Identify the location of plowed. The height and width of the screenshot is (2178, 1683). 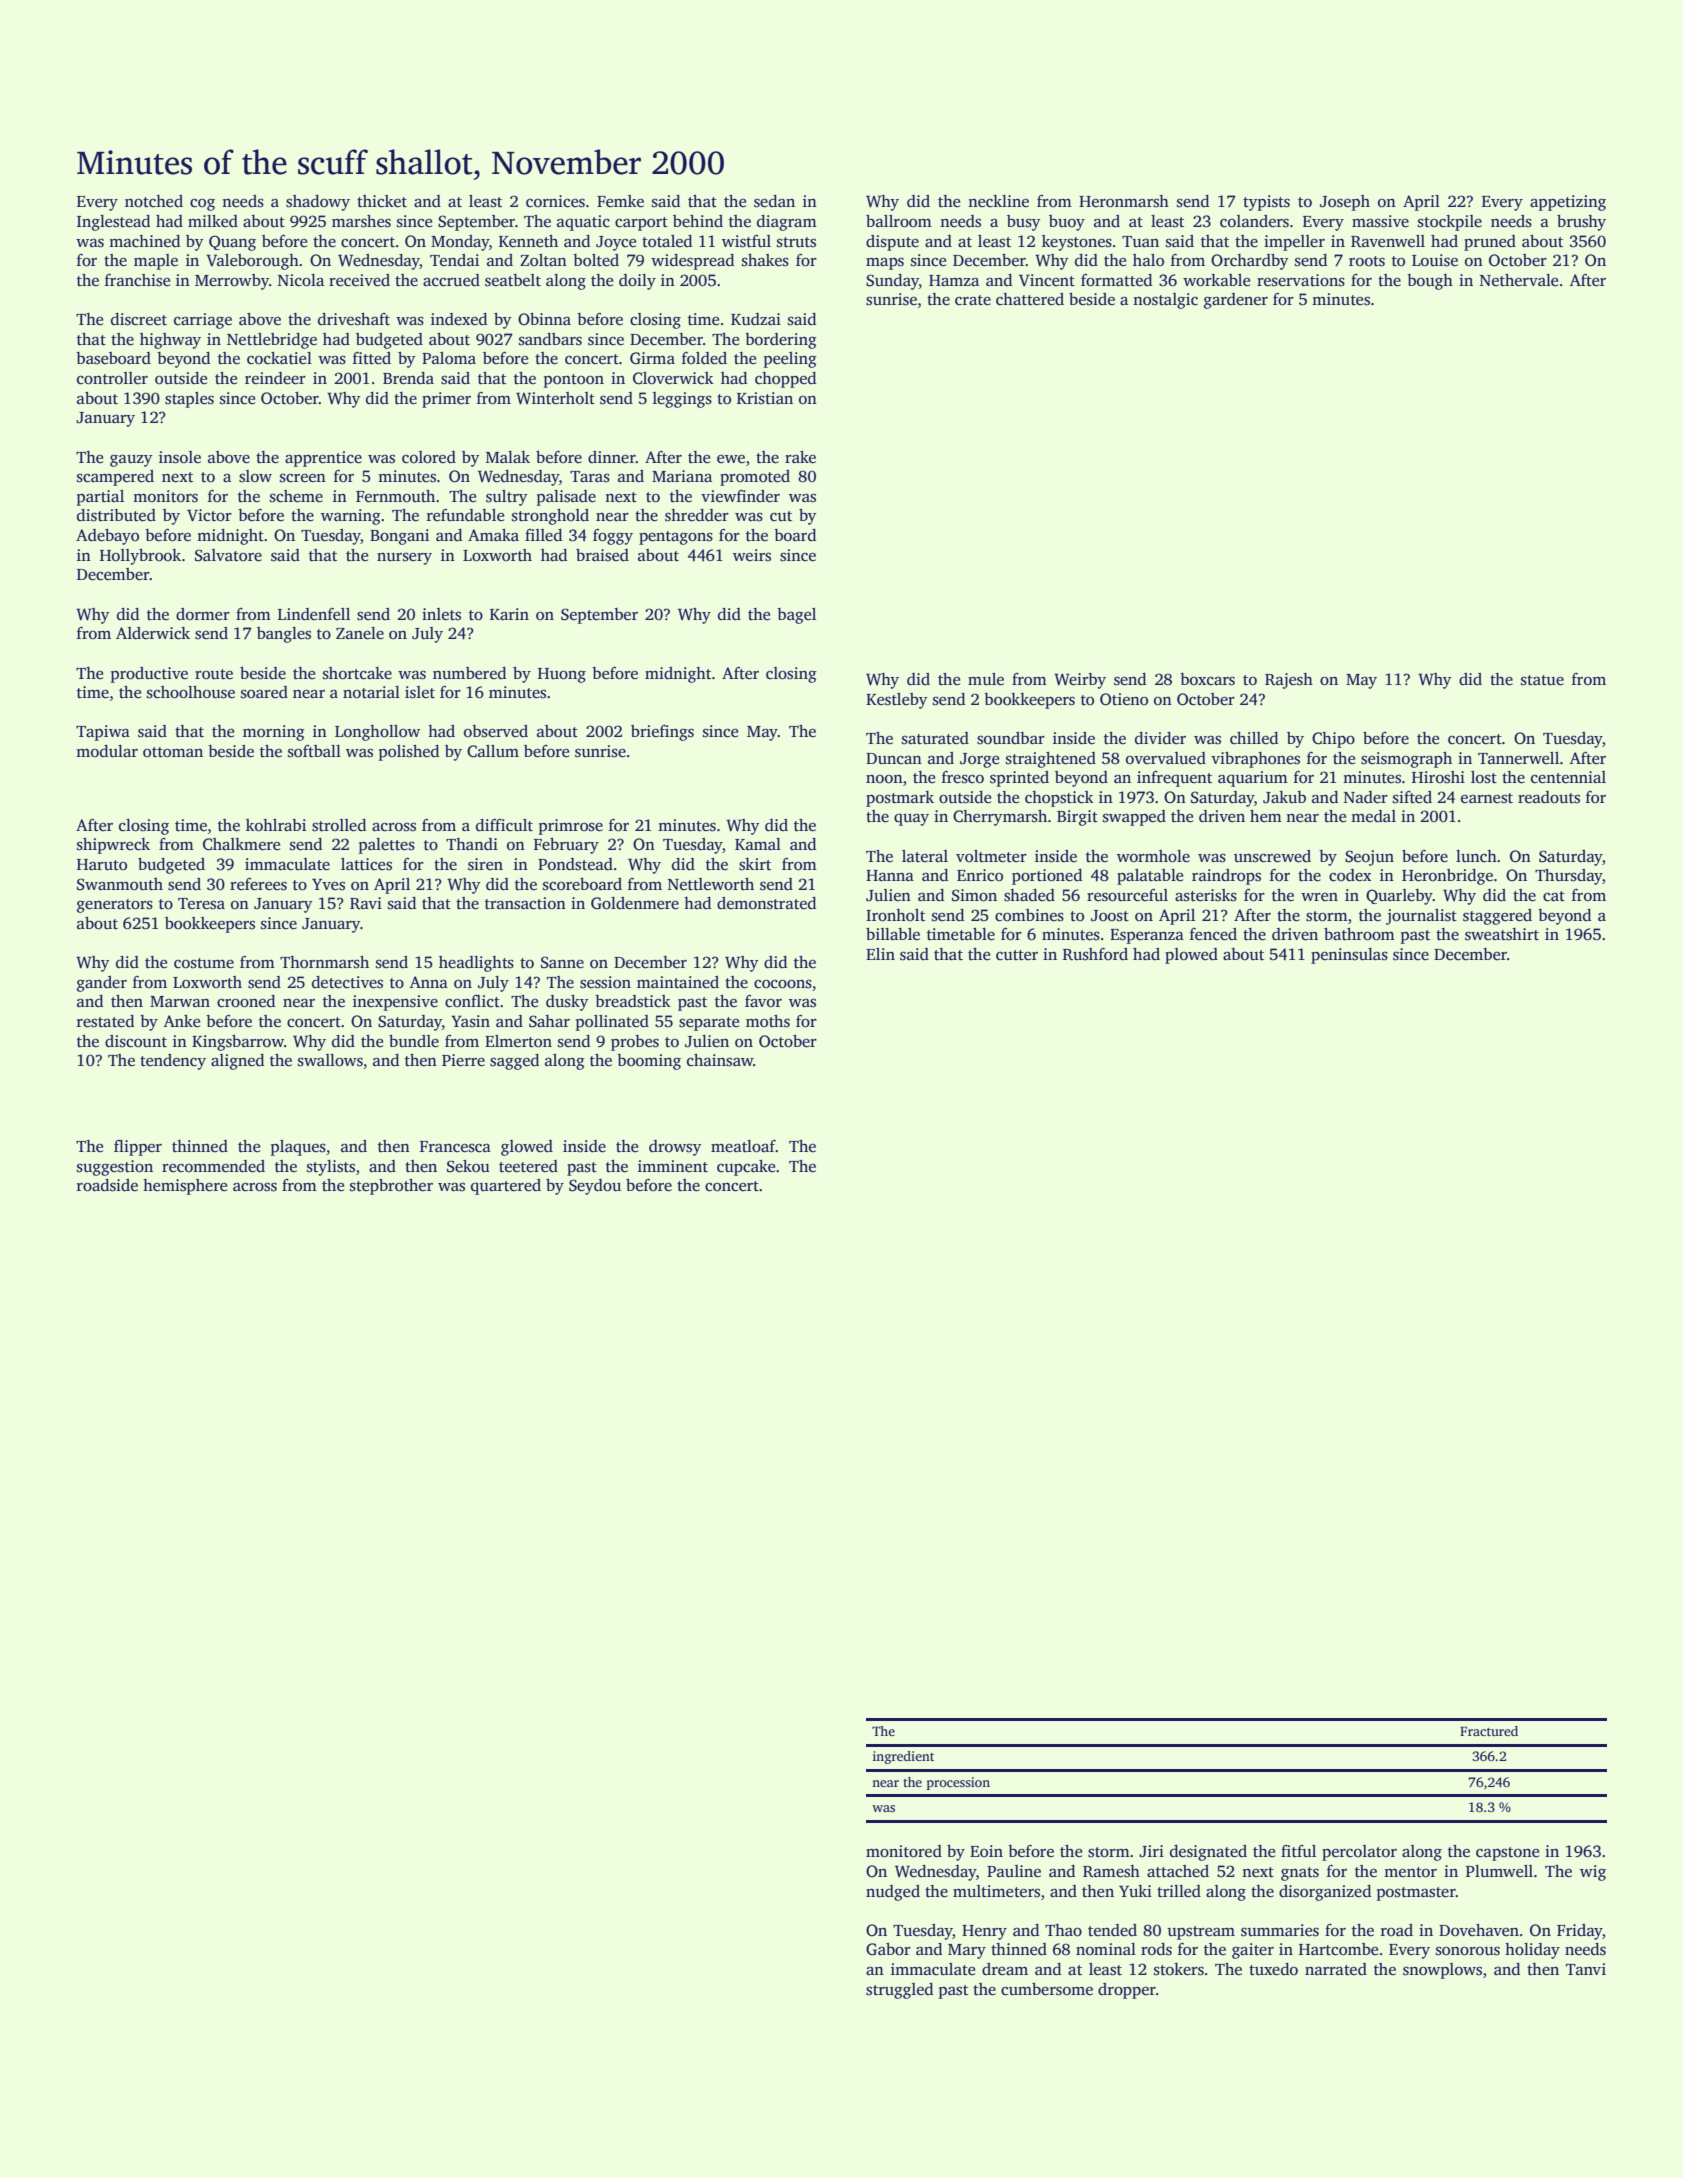
(1191, 956).
